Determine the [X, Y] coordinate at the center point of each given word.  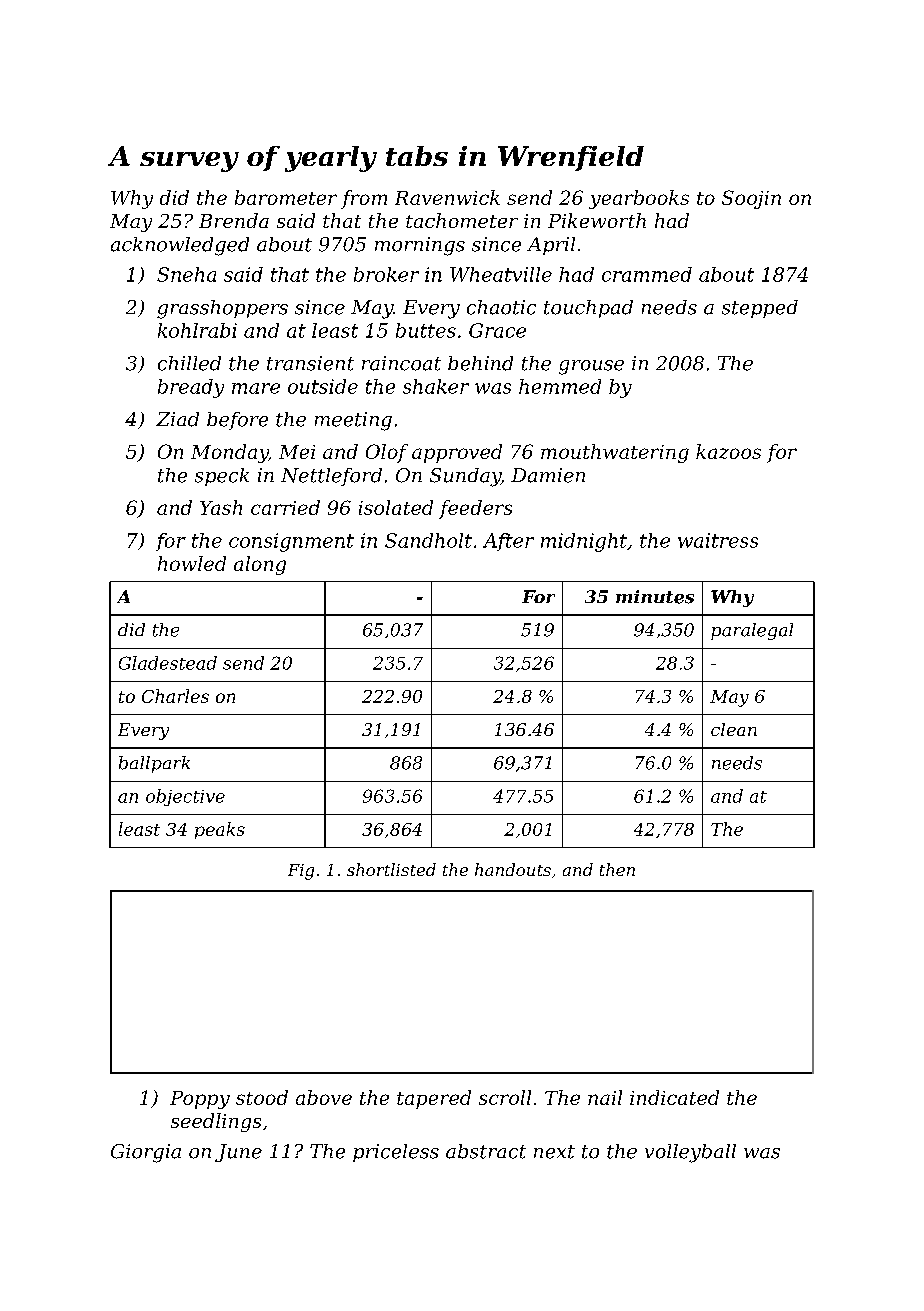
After [508, 542]
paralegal [752, 631]
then [617, 869]
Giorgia [146, 1153]
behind [480, 363]
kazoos [728, 451]
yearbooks [639, 199]
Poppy [200, 1100]
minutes [655, 597]
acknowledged [180, 246]
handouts [513, 869]
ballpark [154, 764]
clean [734, 729]
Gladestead [168, 663]
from [364, 199]
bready [191, 388]
